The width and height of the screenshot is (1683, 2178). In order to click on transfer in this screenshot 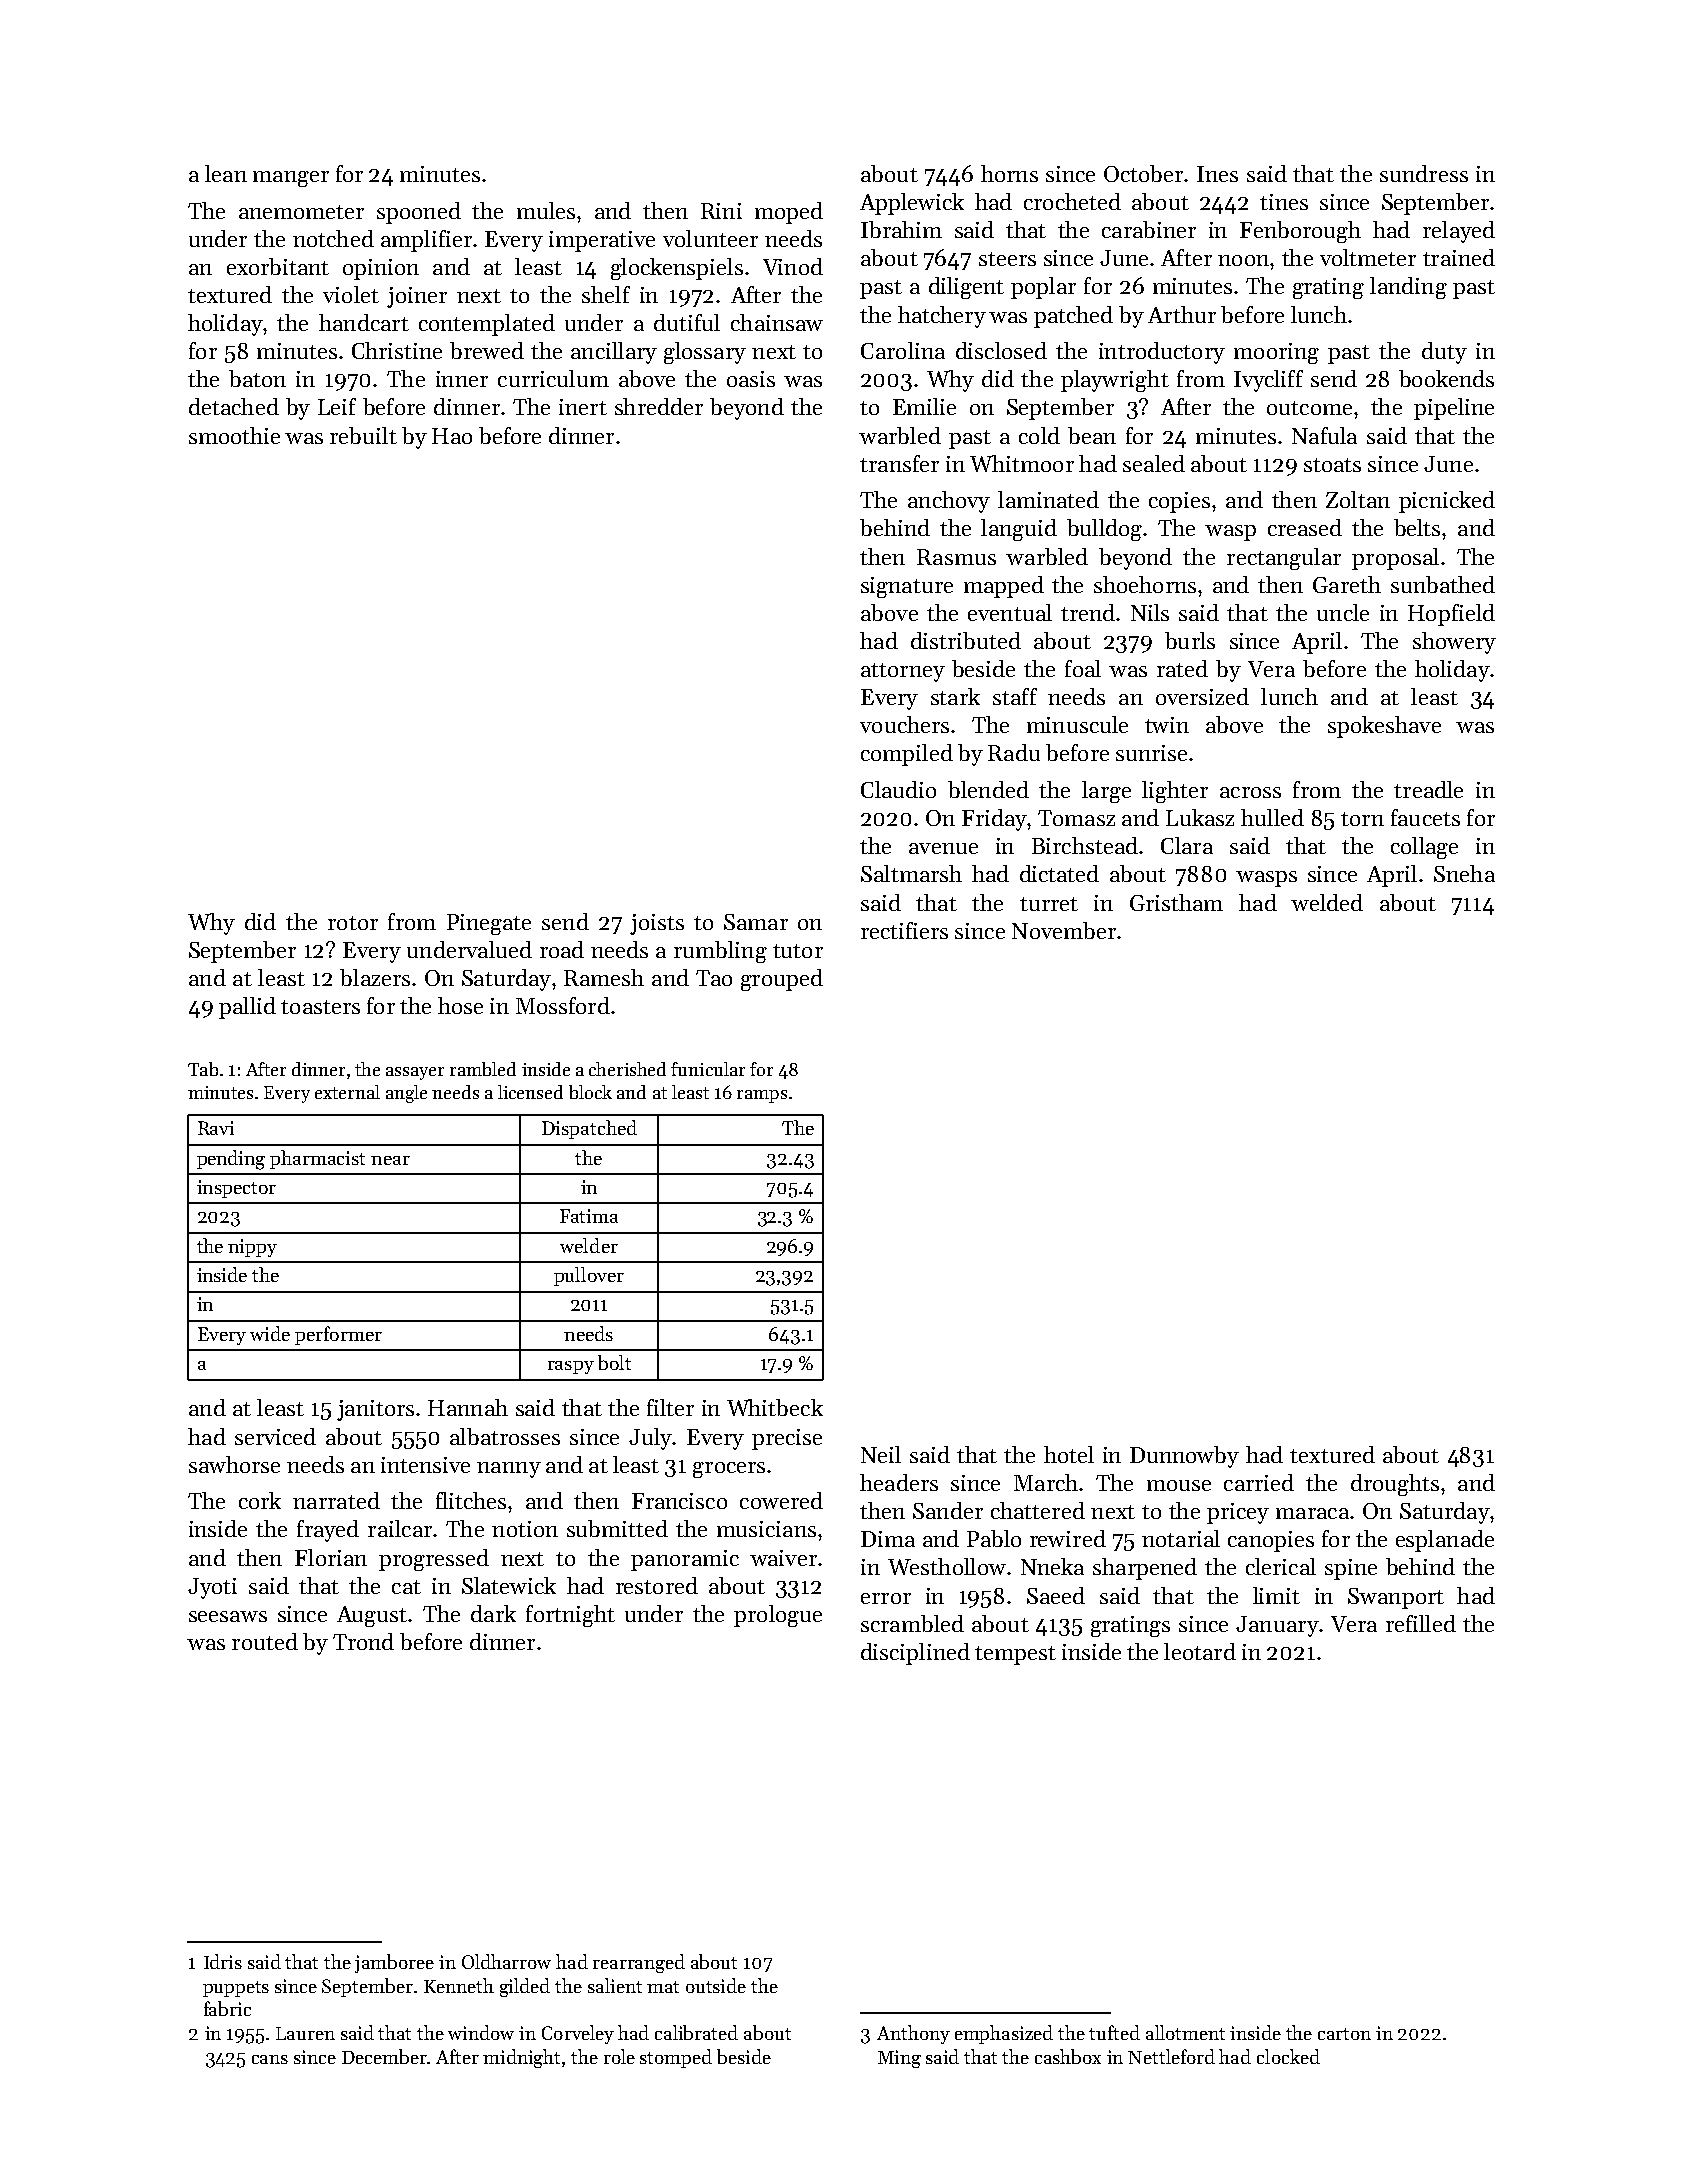, I will do `click(899, 463)`.
